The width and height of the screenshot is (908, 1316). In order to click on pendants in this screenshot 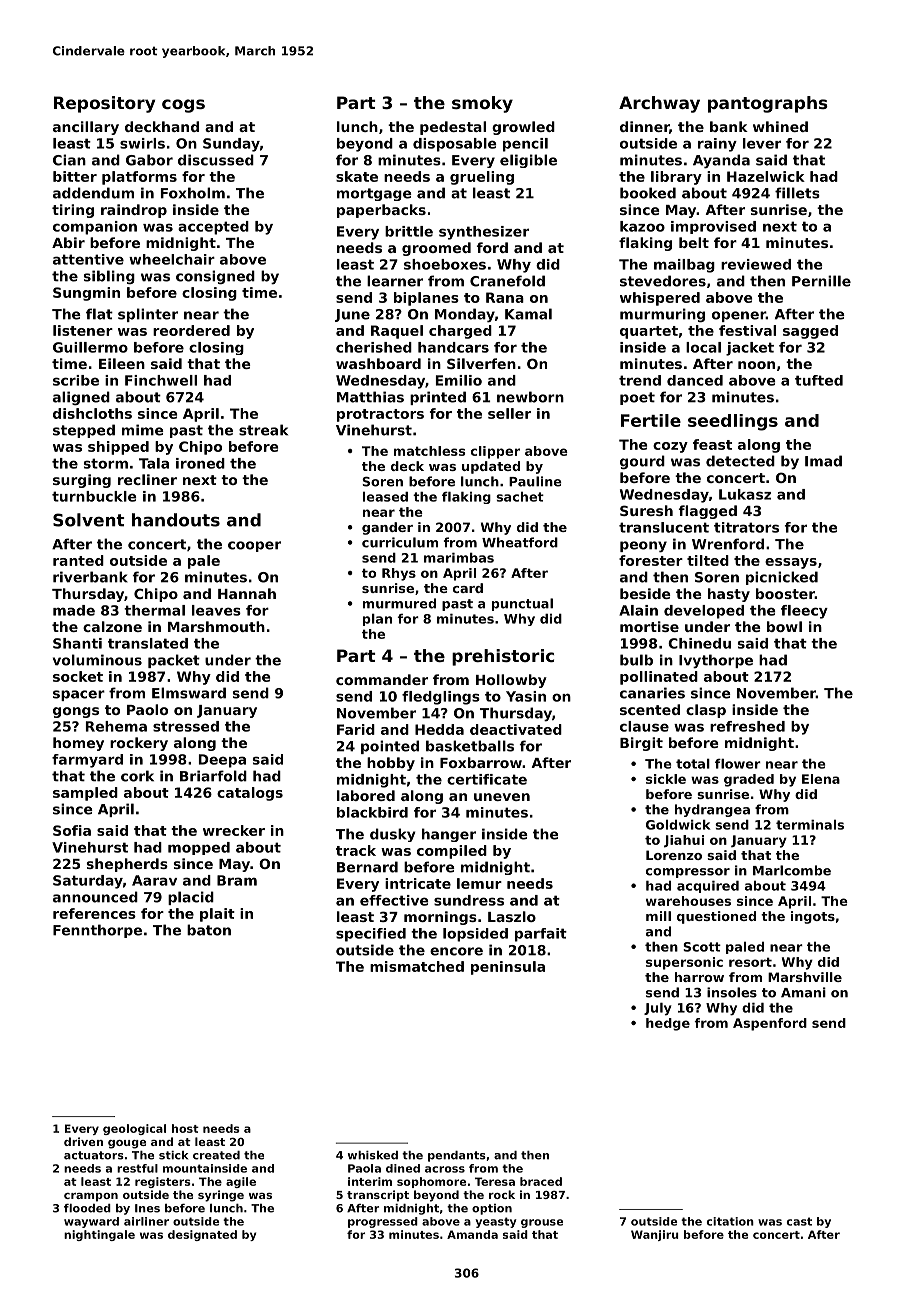, I will do `click(457, 1156)`.
